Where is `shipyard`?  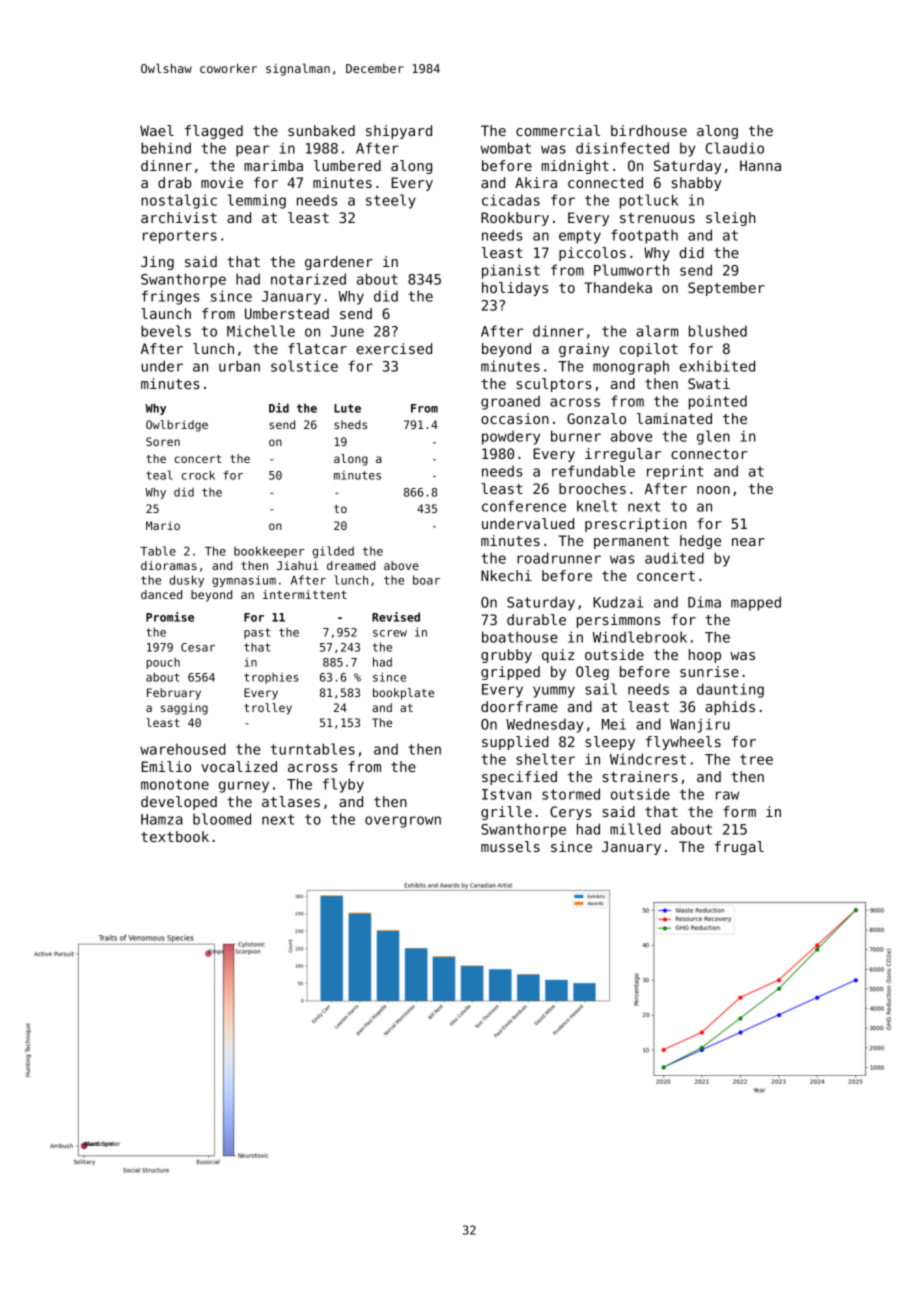
shipyard is located at coordinates (399, 132).
